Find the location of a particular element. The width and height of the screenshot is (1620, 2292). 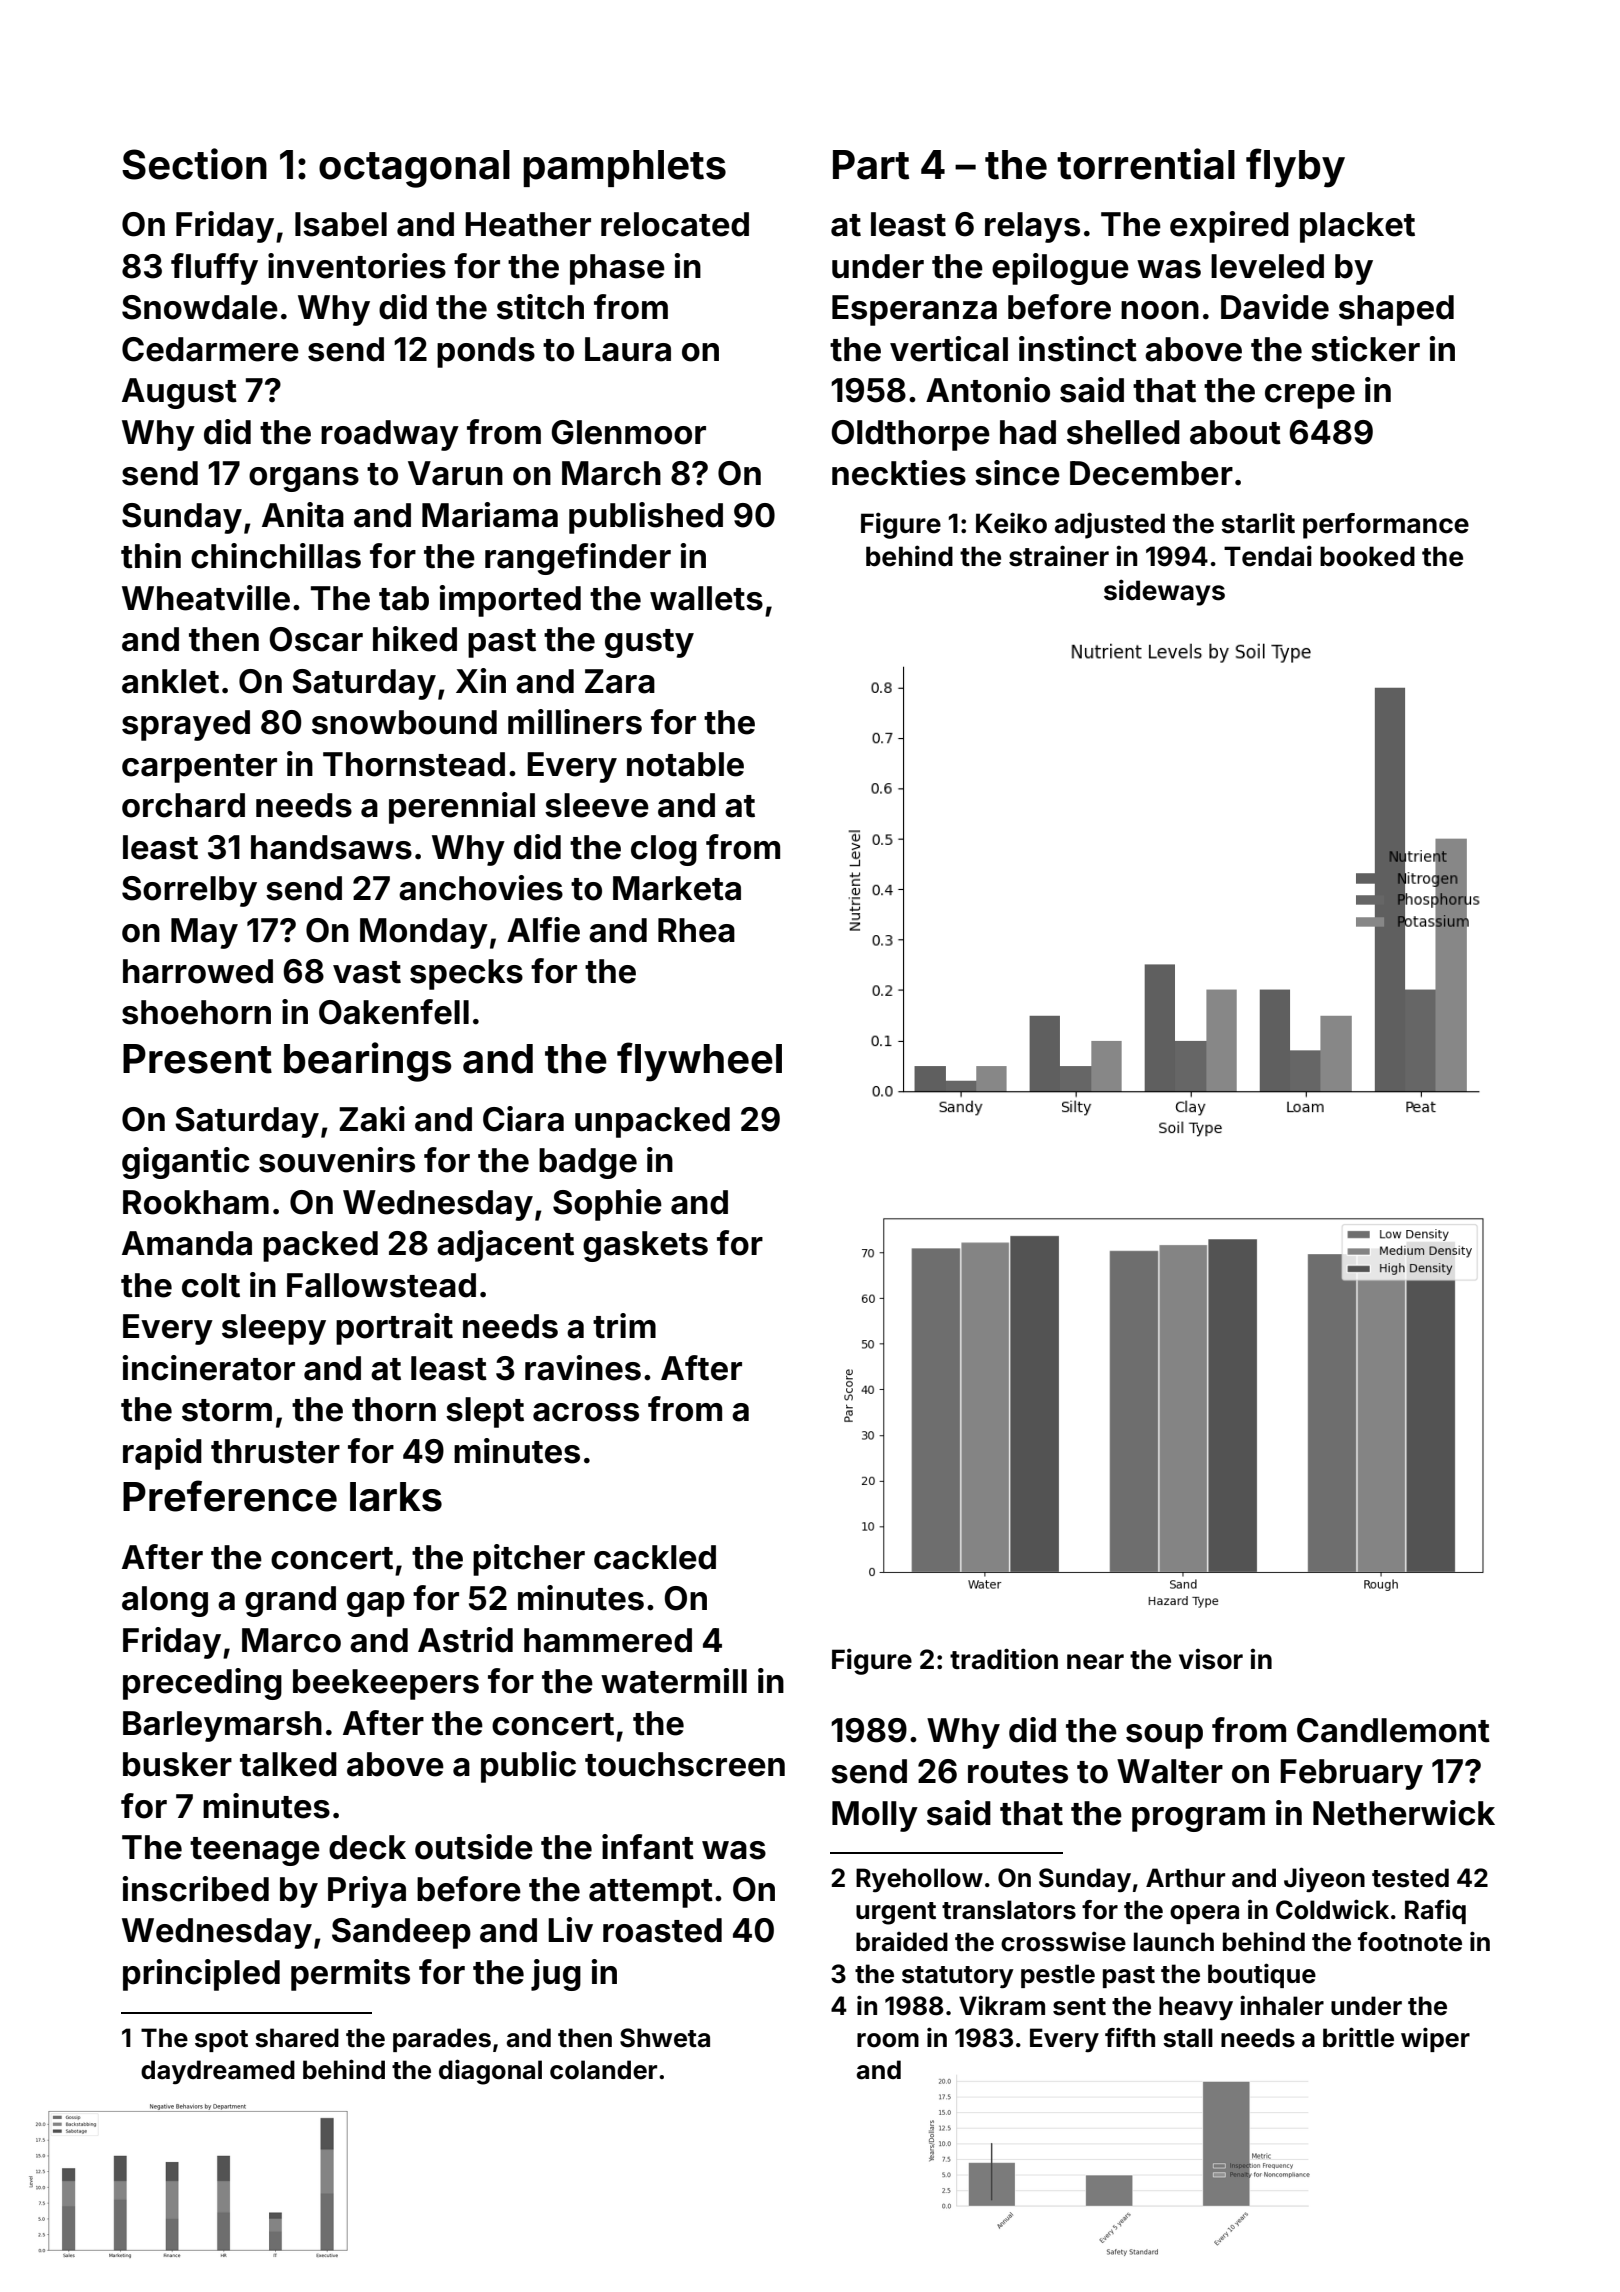

snowbound is located at coordinates (404, 722).
